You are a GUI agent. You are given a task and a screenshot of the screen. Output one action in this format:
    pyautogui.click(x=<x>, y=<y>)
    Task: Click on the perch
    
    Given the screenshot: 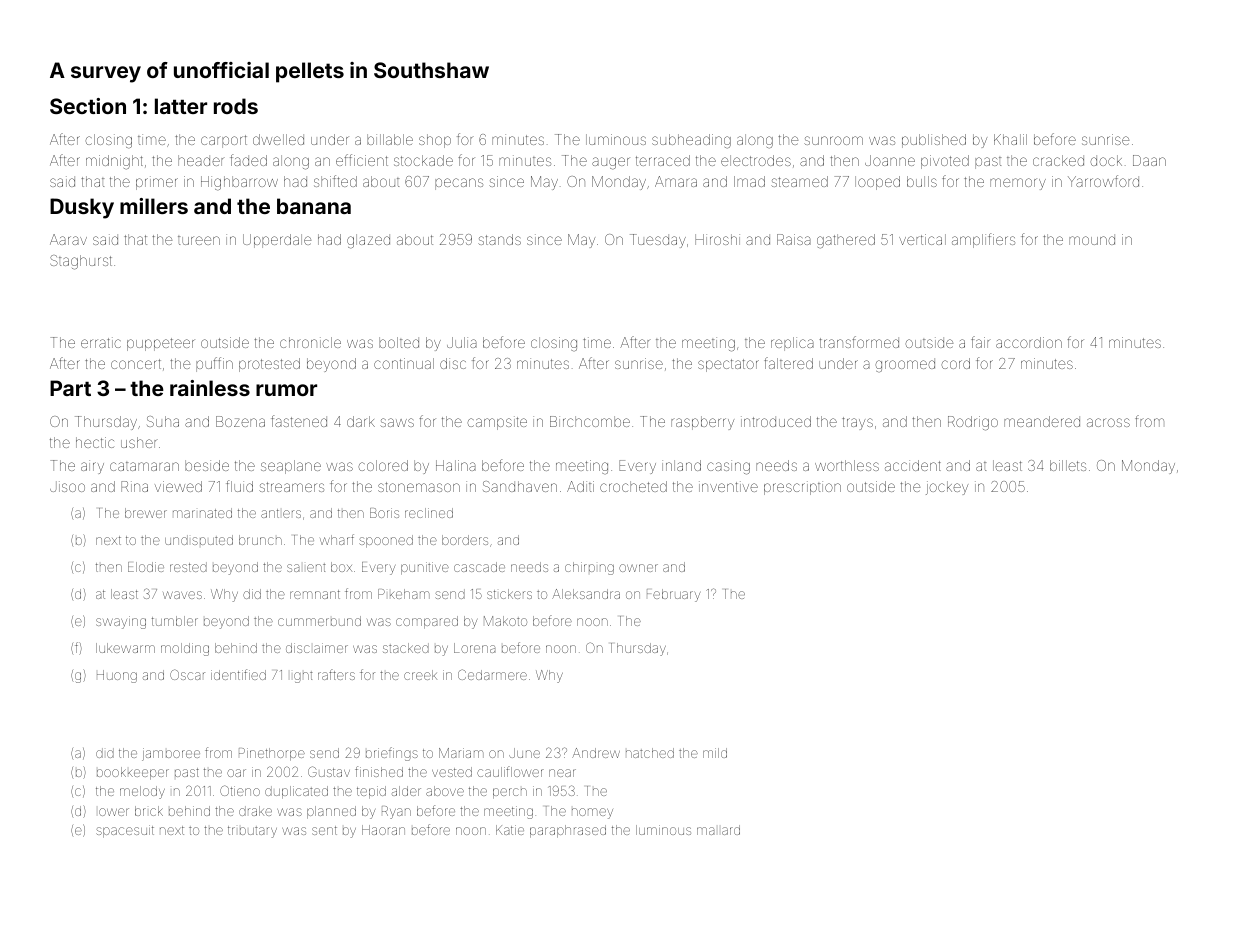 What is the action you would take?
    pyautogui.click(x=510, y=793)
